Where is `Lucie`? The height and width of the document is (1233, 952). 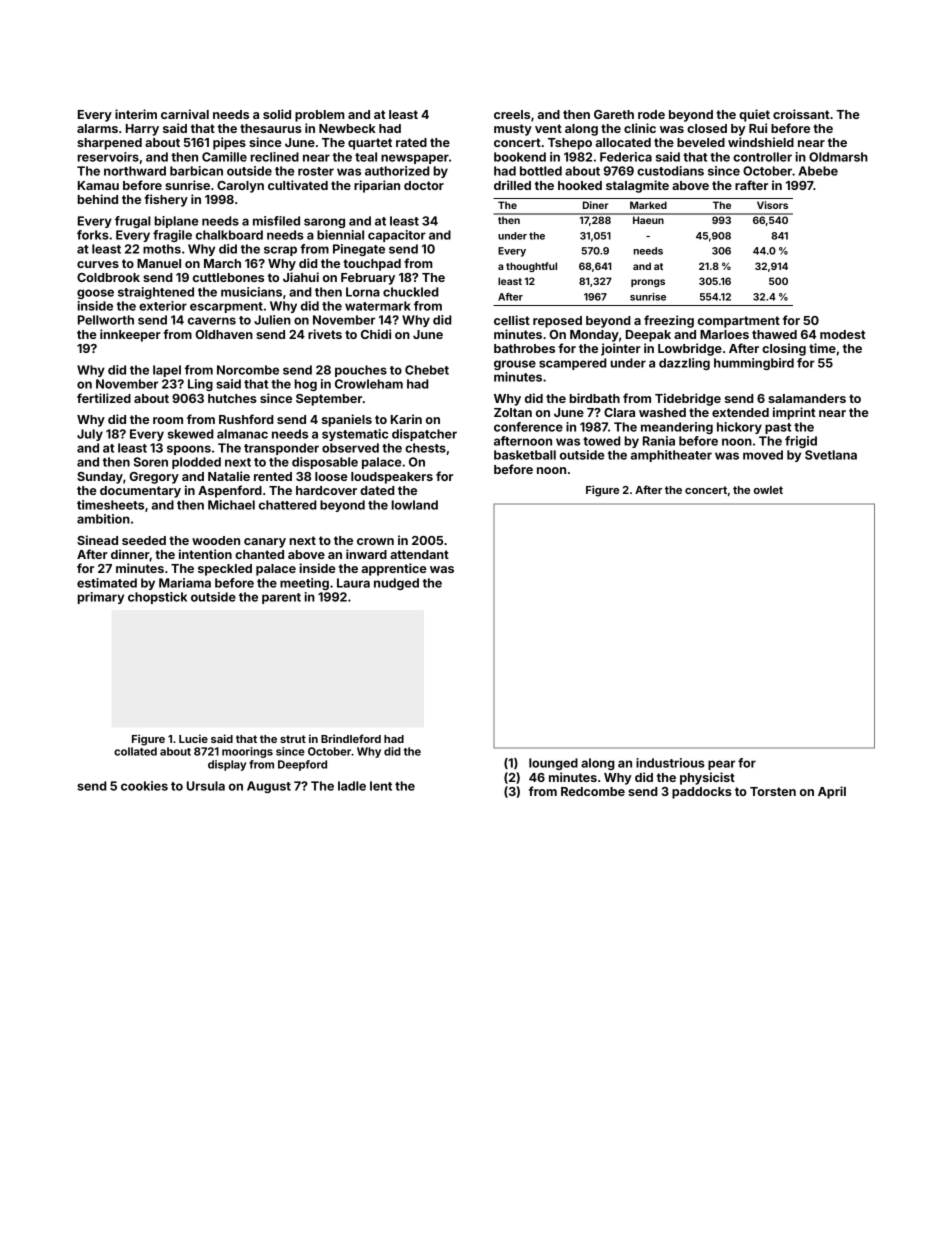
Lucie is located at coordinates (193, 738).
